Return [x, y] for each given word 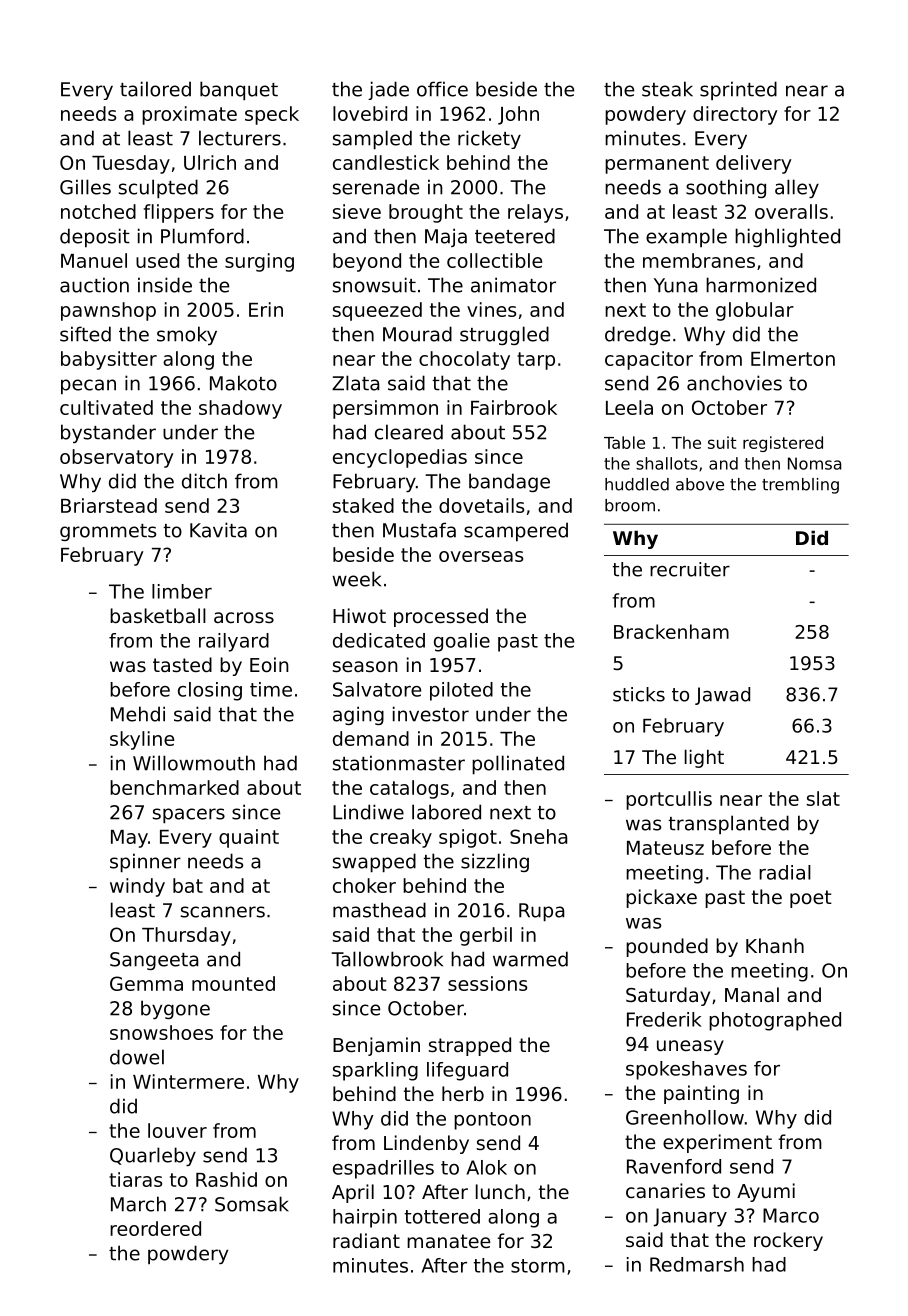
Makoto [243, 383]
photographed [775, 1021]
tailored [155, 89]
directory [735, 115]
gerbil [486, 936]
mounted [233, 983]
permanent [657, 165]
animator [513, 285]
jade [388, 90]
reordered [155, 1228]
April [353, 1193]
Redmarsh [697, 1264]
